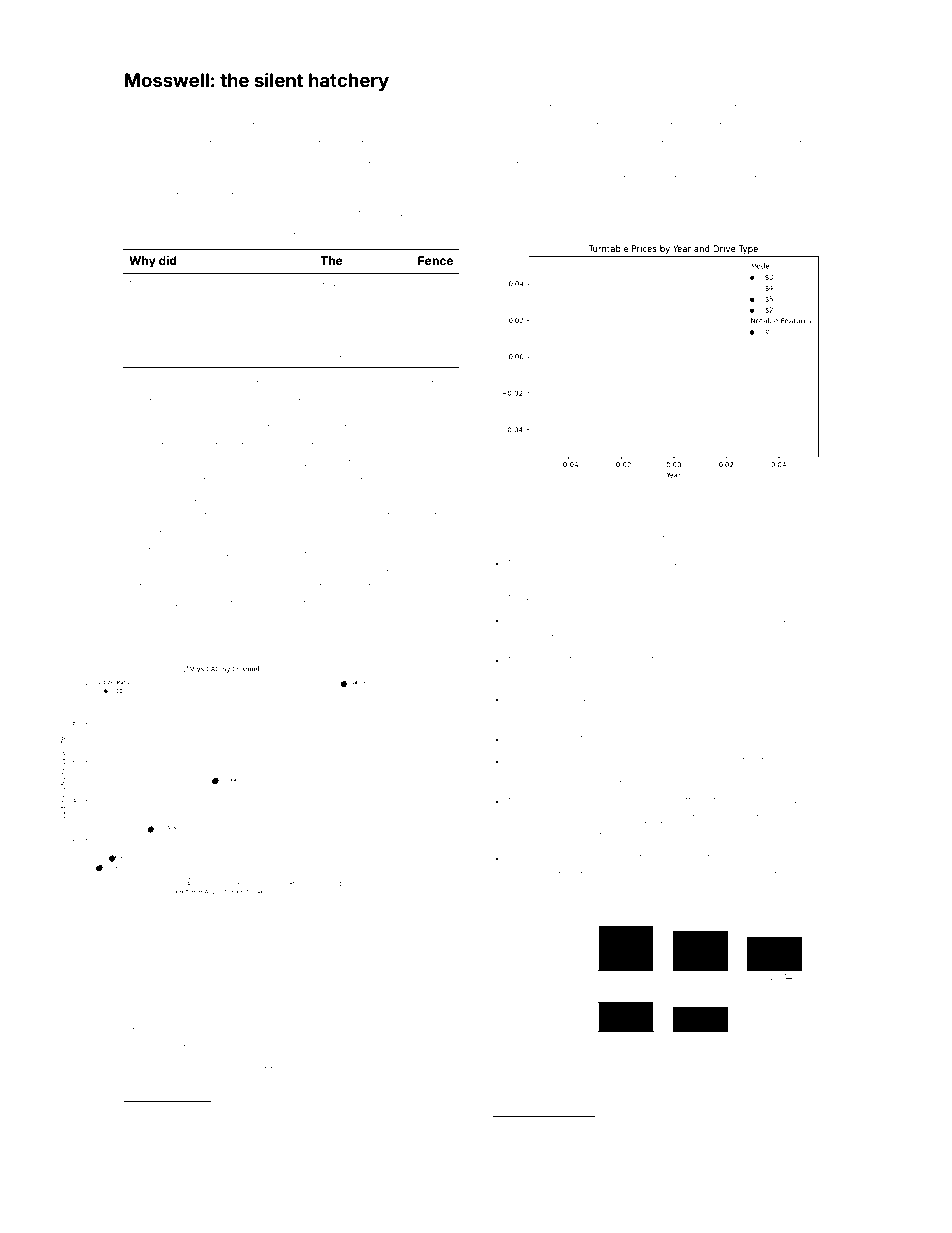 This screenshot has width=952, height=1233. I want to click on paced, so click(295, 1032).
